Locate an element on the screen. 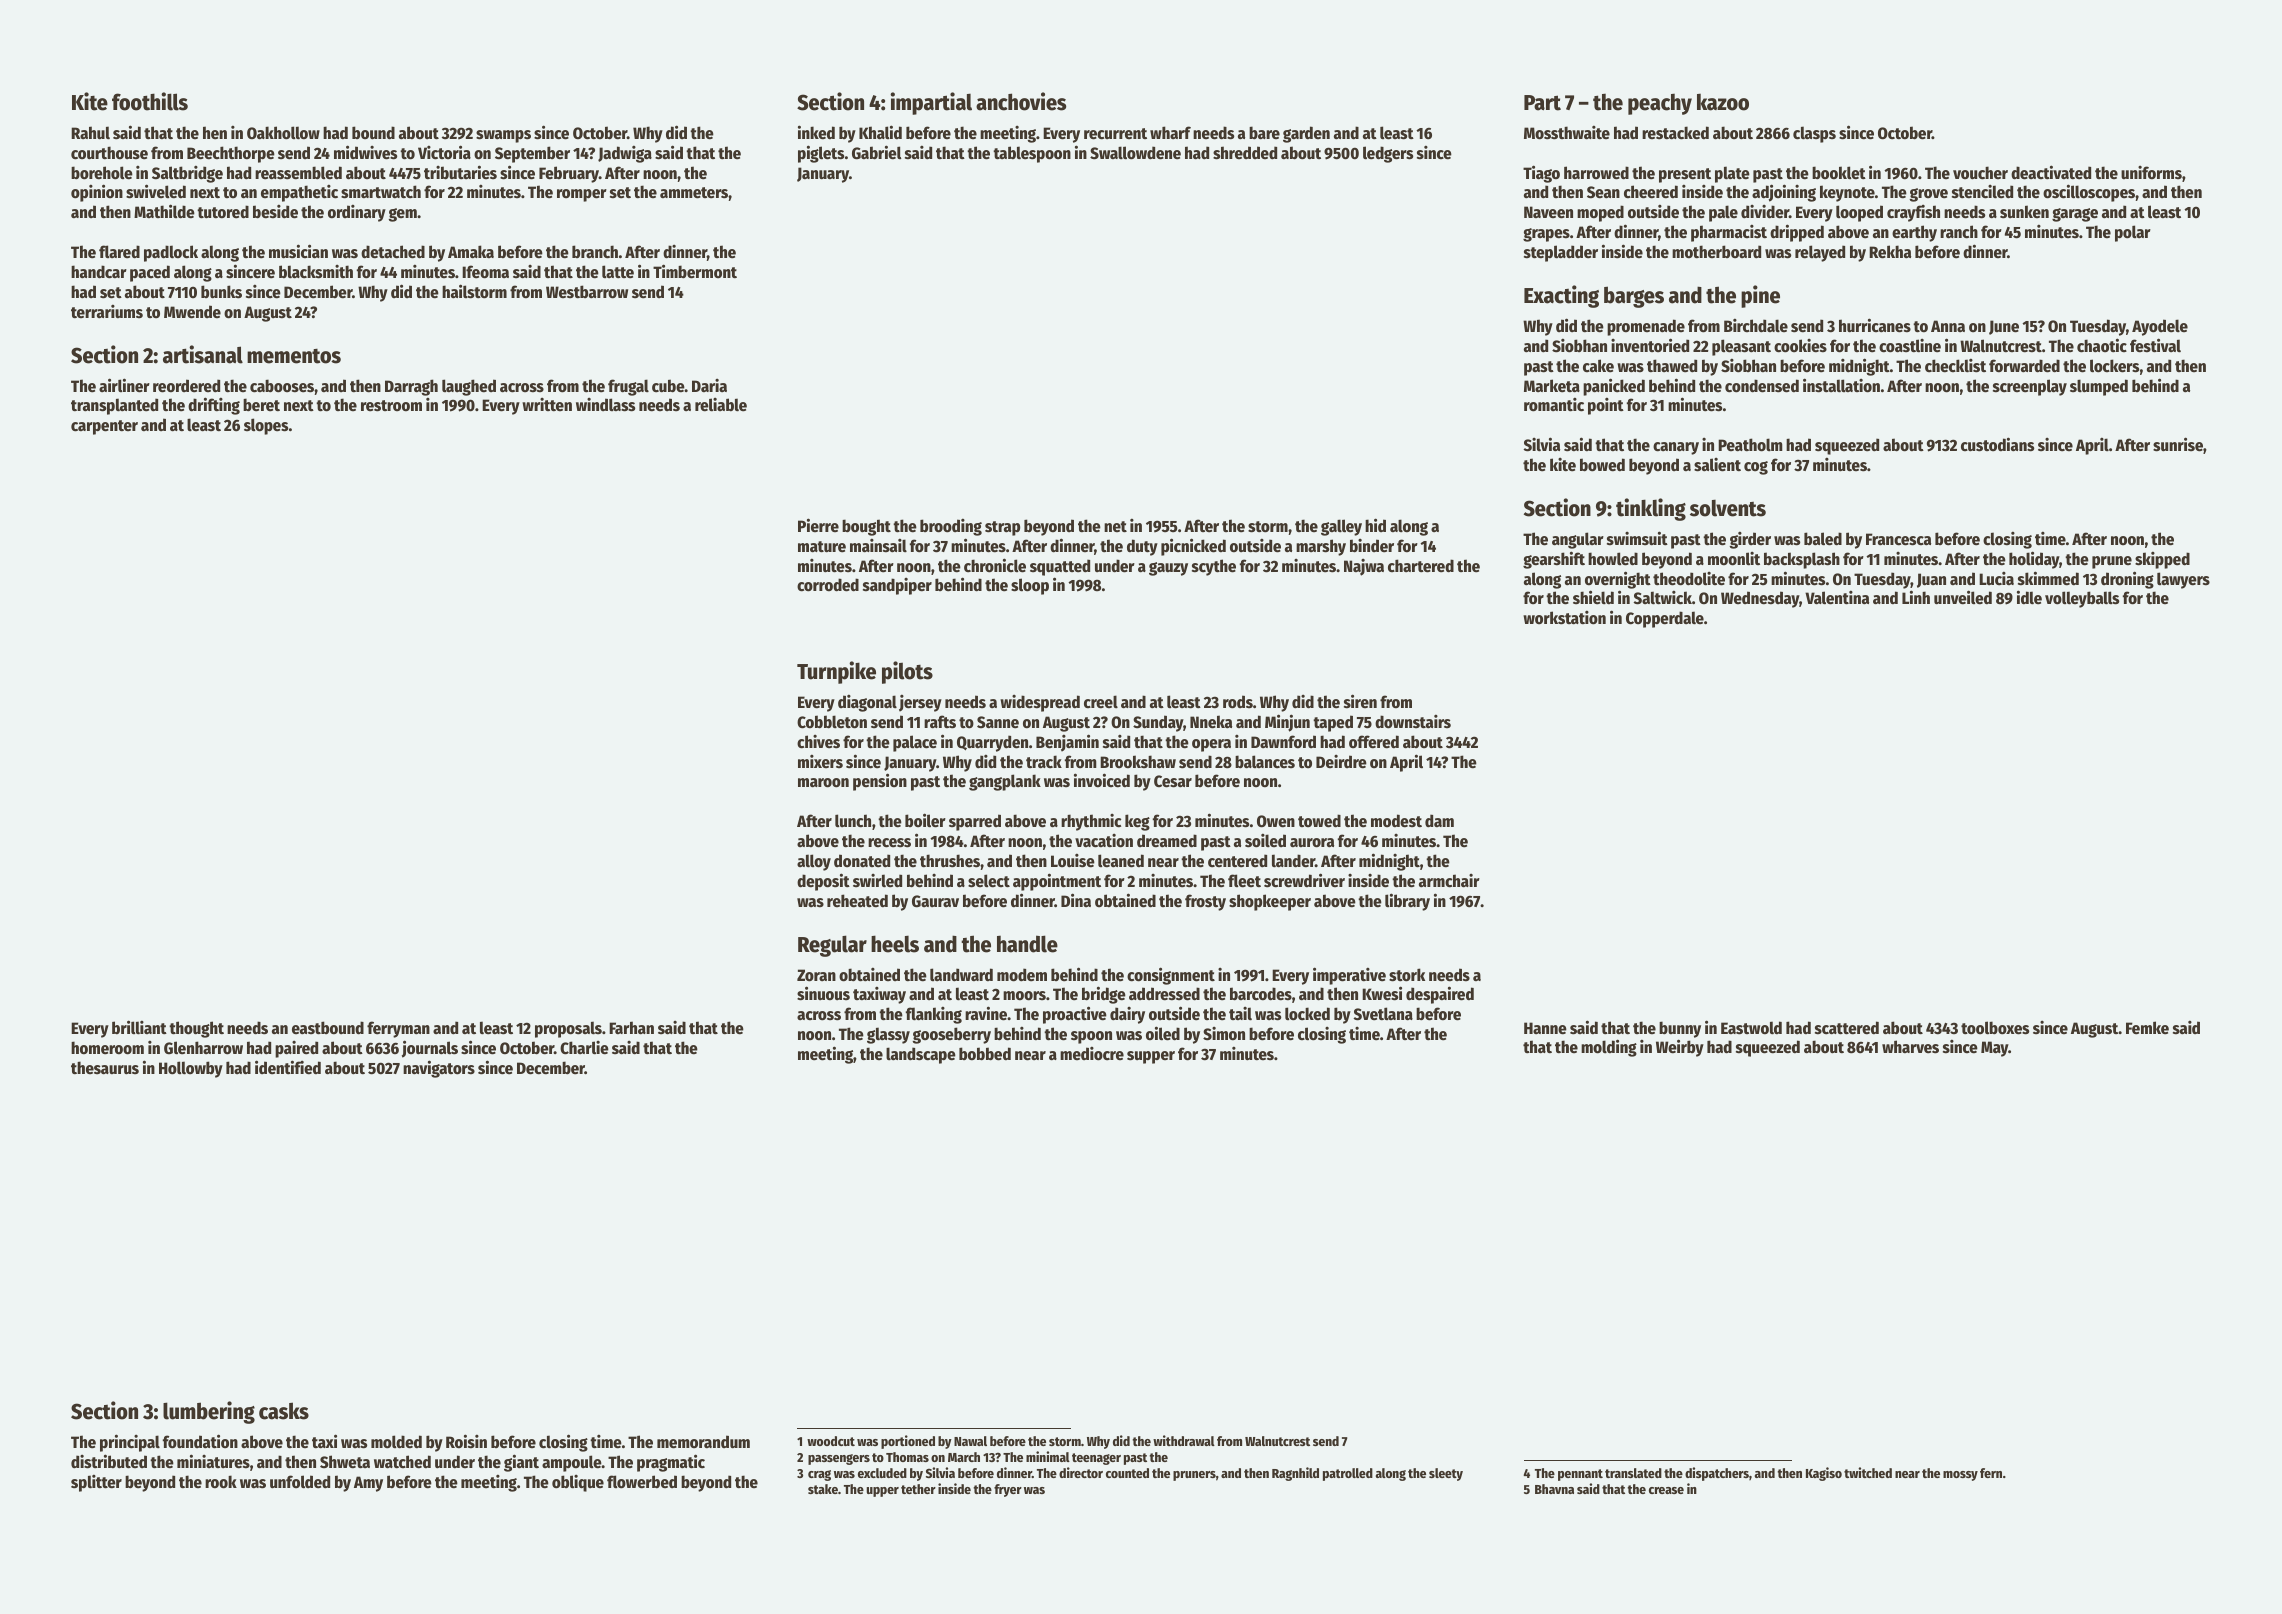 The image size is (2282, 1614). midwives is located at coordinates (365, 152).
